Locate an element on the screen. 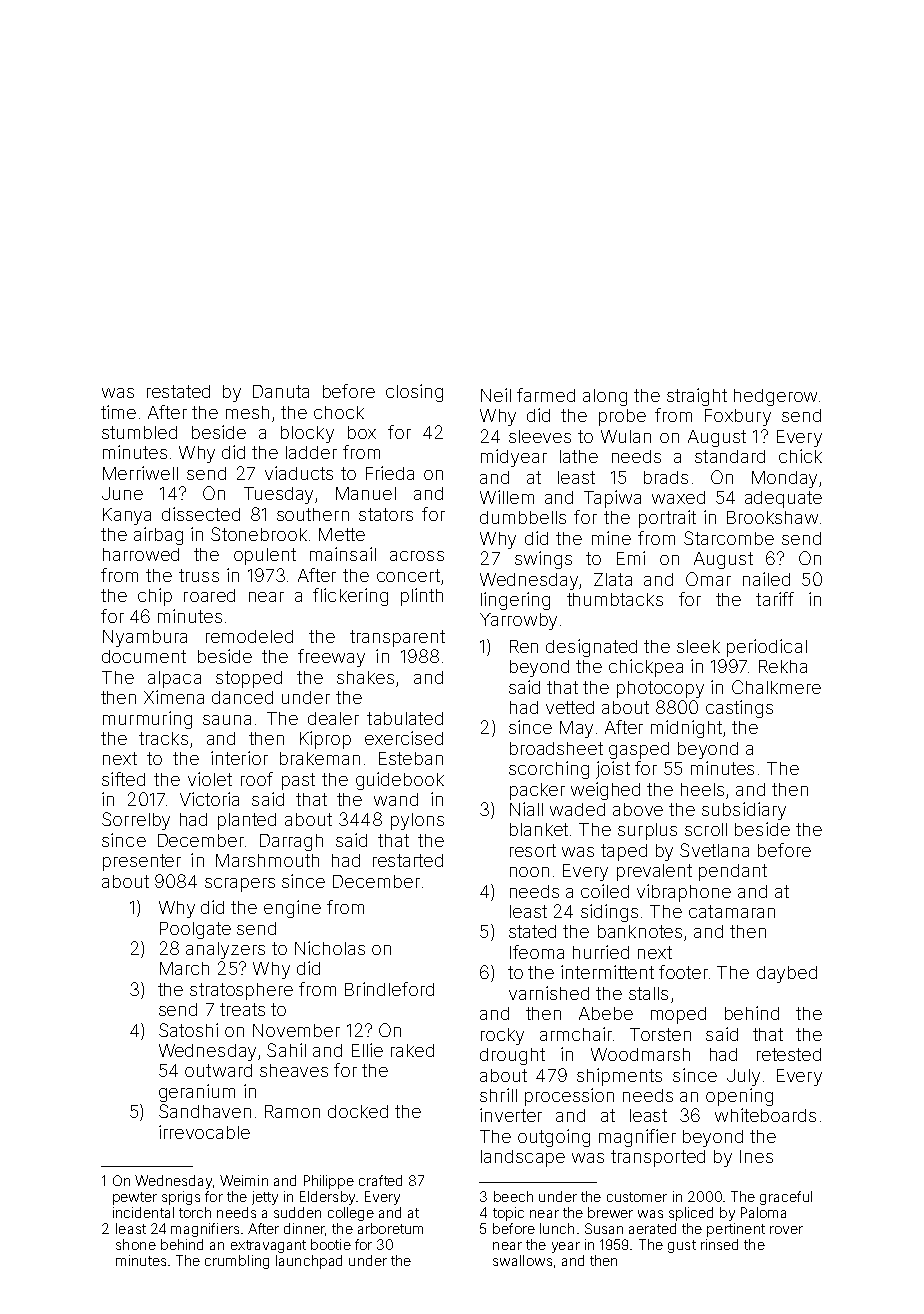 Image resolution: width=924 pixels, height=1314 pixels. pewter is located at coordinates (135, 1198).
